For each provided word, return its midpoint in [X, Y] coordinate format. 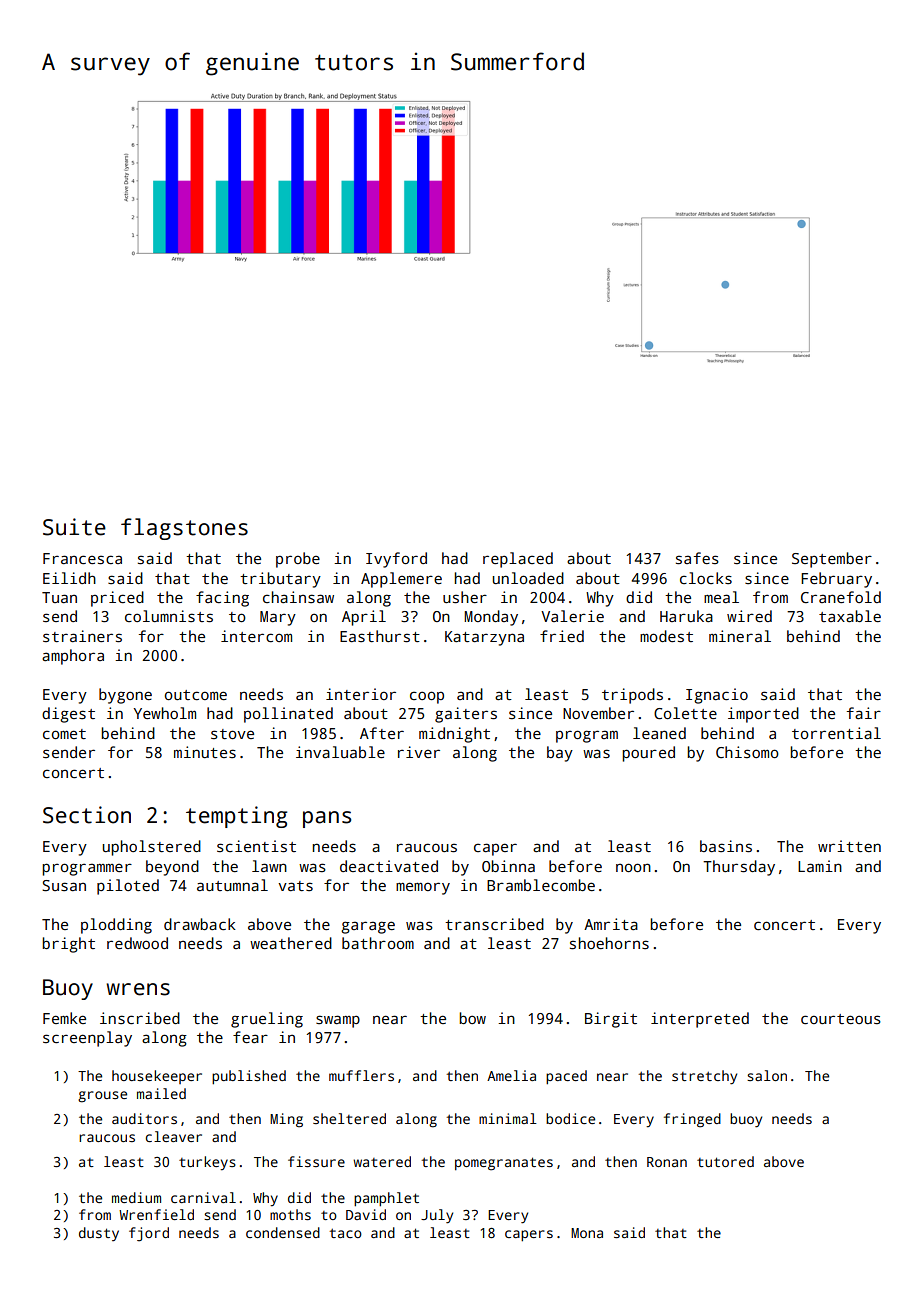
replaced [518, 560]
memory [423, 888]
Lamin [820, 866]
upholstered [152, 848]
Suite [74, 527]
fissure [316, 1161]
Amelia [511, 1075]
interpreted [700, 1020]
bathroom [378, 943]
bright [68, 945]
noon [633, 867]
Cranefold [841, 597]
